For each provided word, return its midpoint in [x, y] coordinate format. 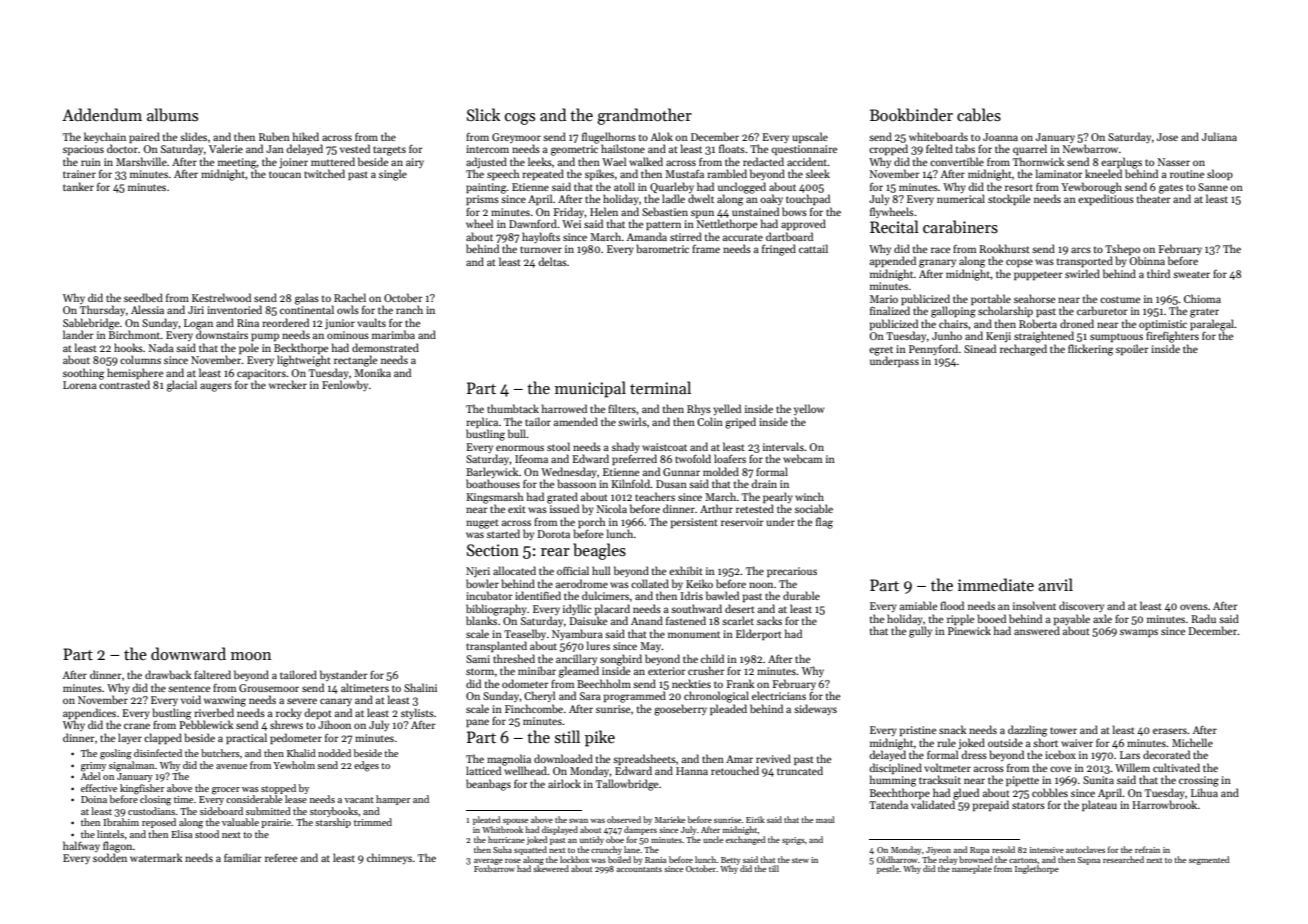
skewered [551, 868]
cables [979, 115]
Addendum [102, 114]
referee [281, 858]
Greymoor [516, 138]
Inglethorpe [1037, 869]
